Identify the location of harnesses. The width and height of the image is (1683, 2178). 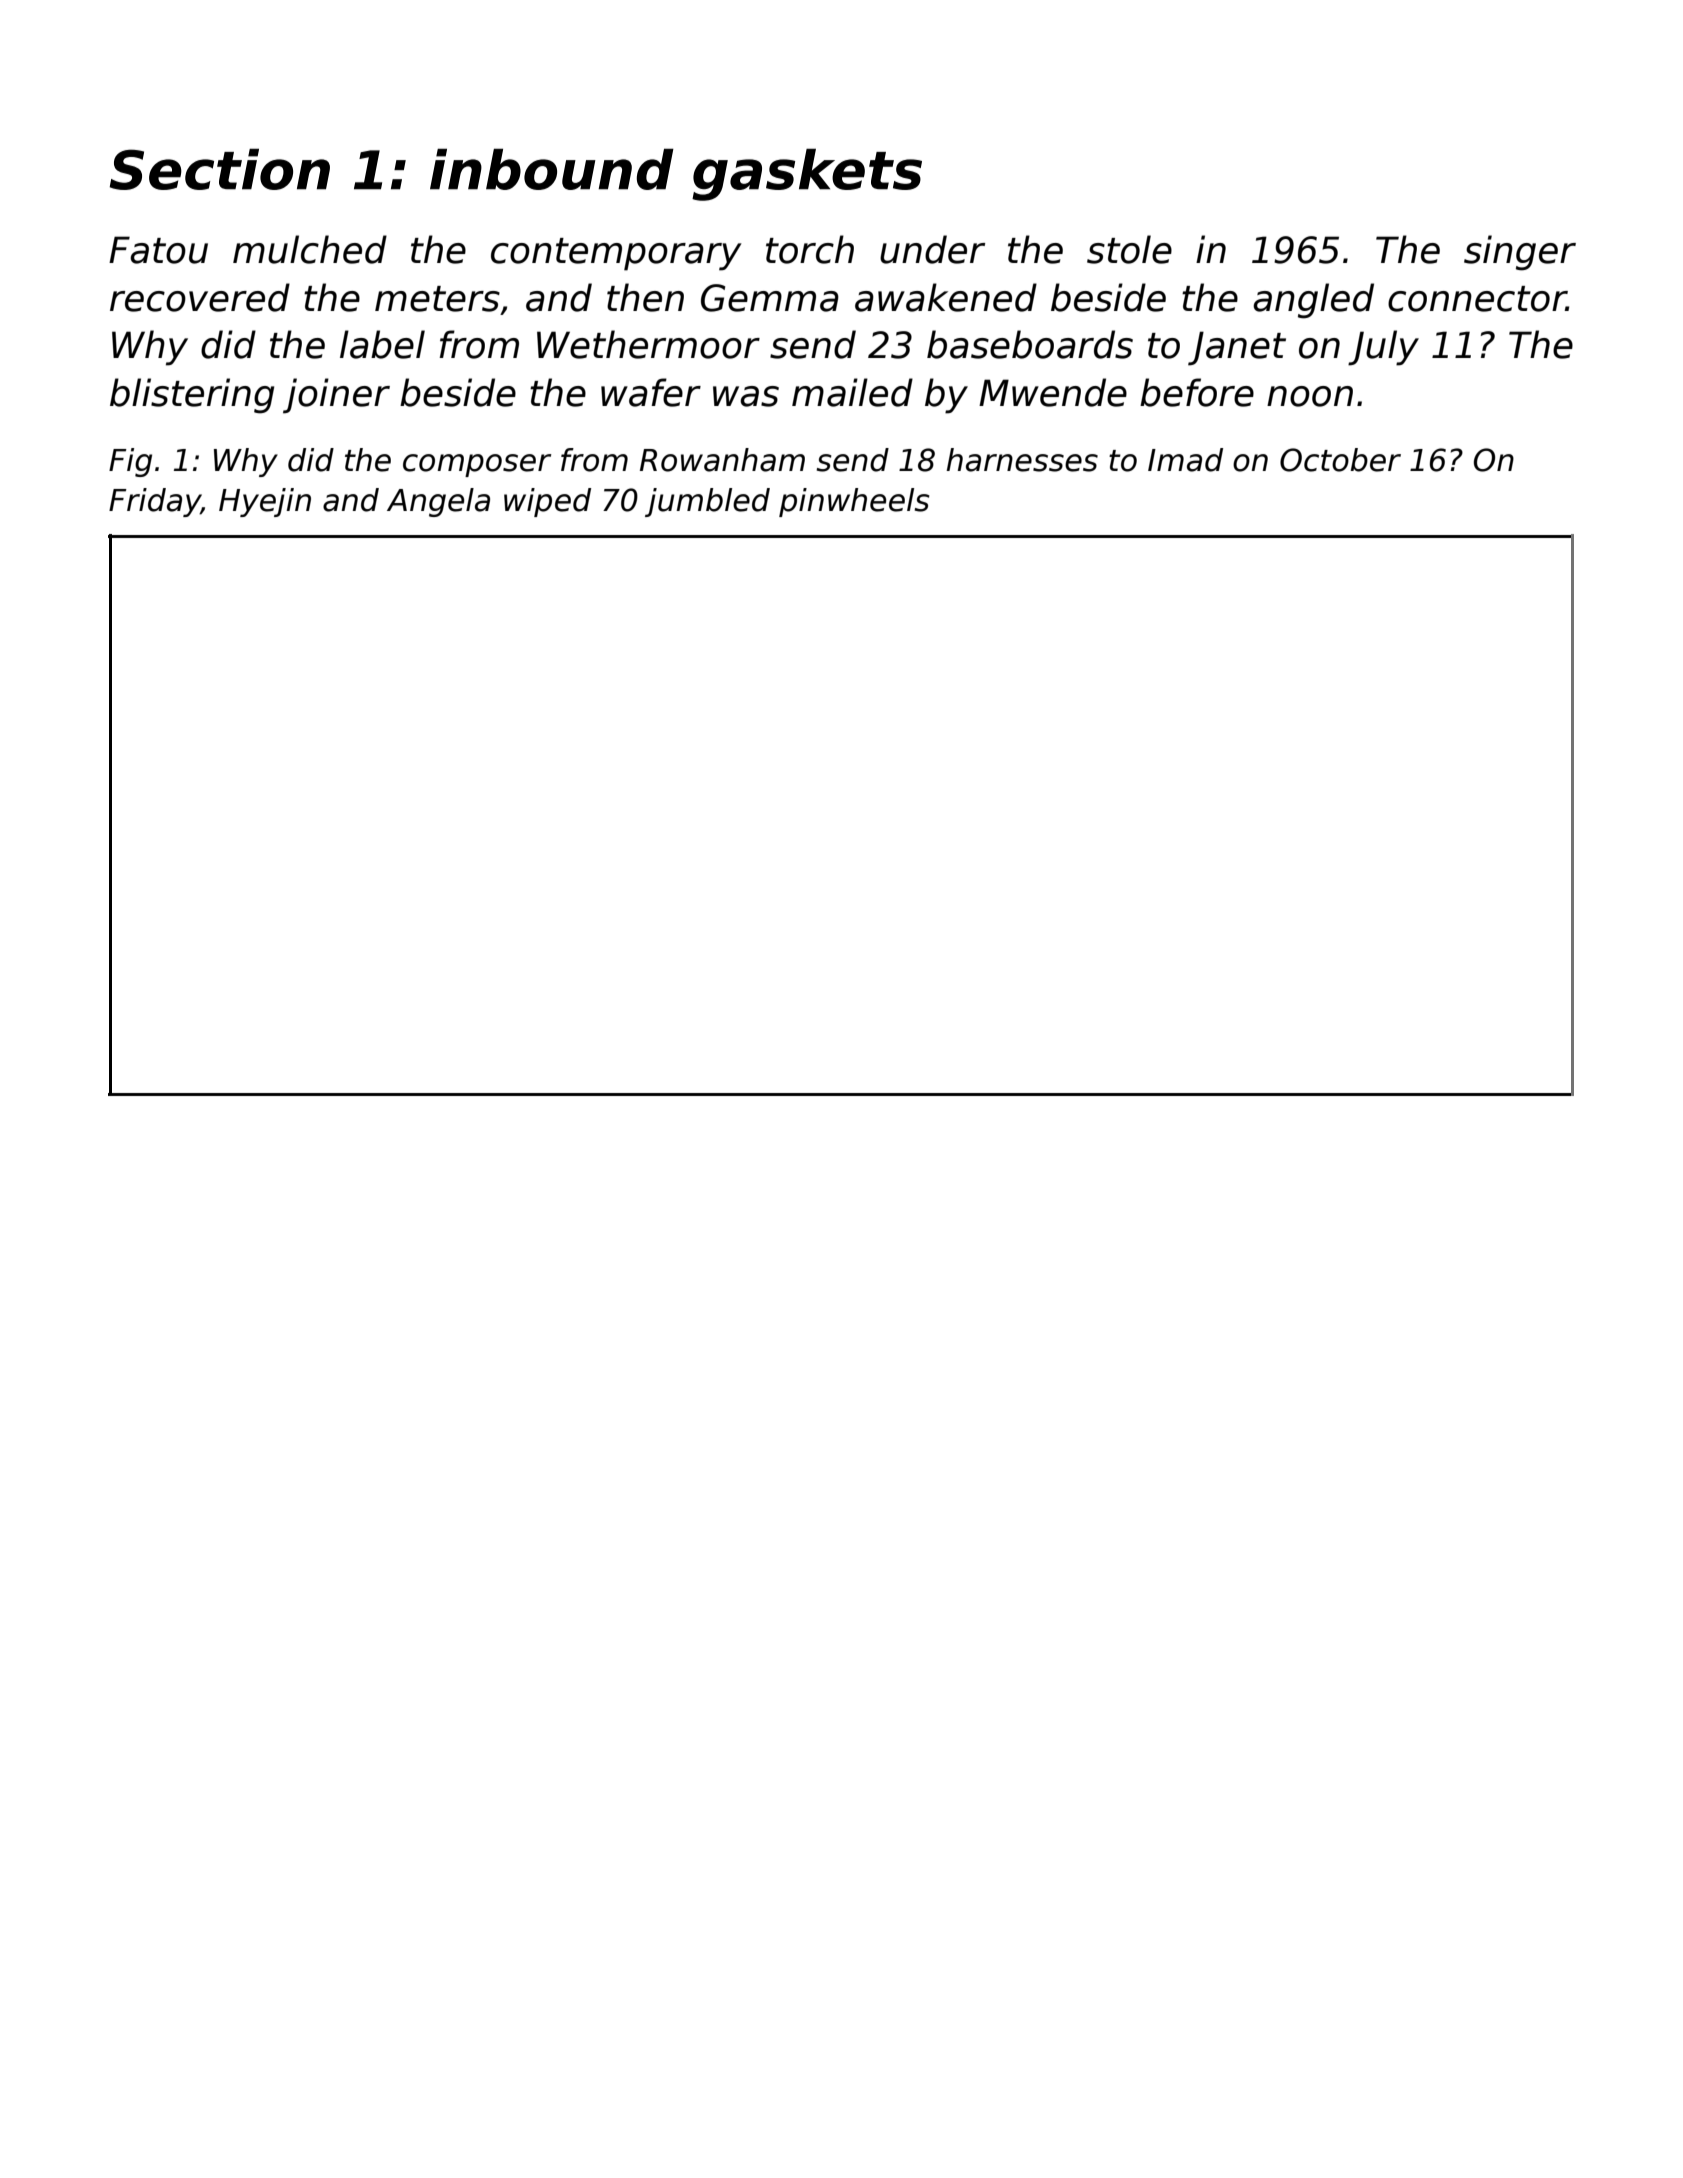
(1022, 460).
